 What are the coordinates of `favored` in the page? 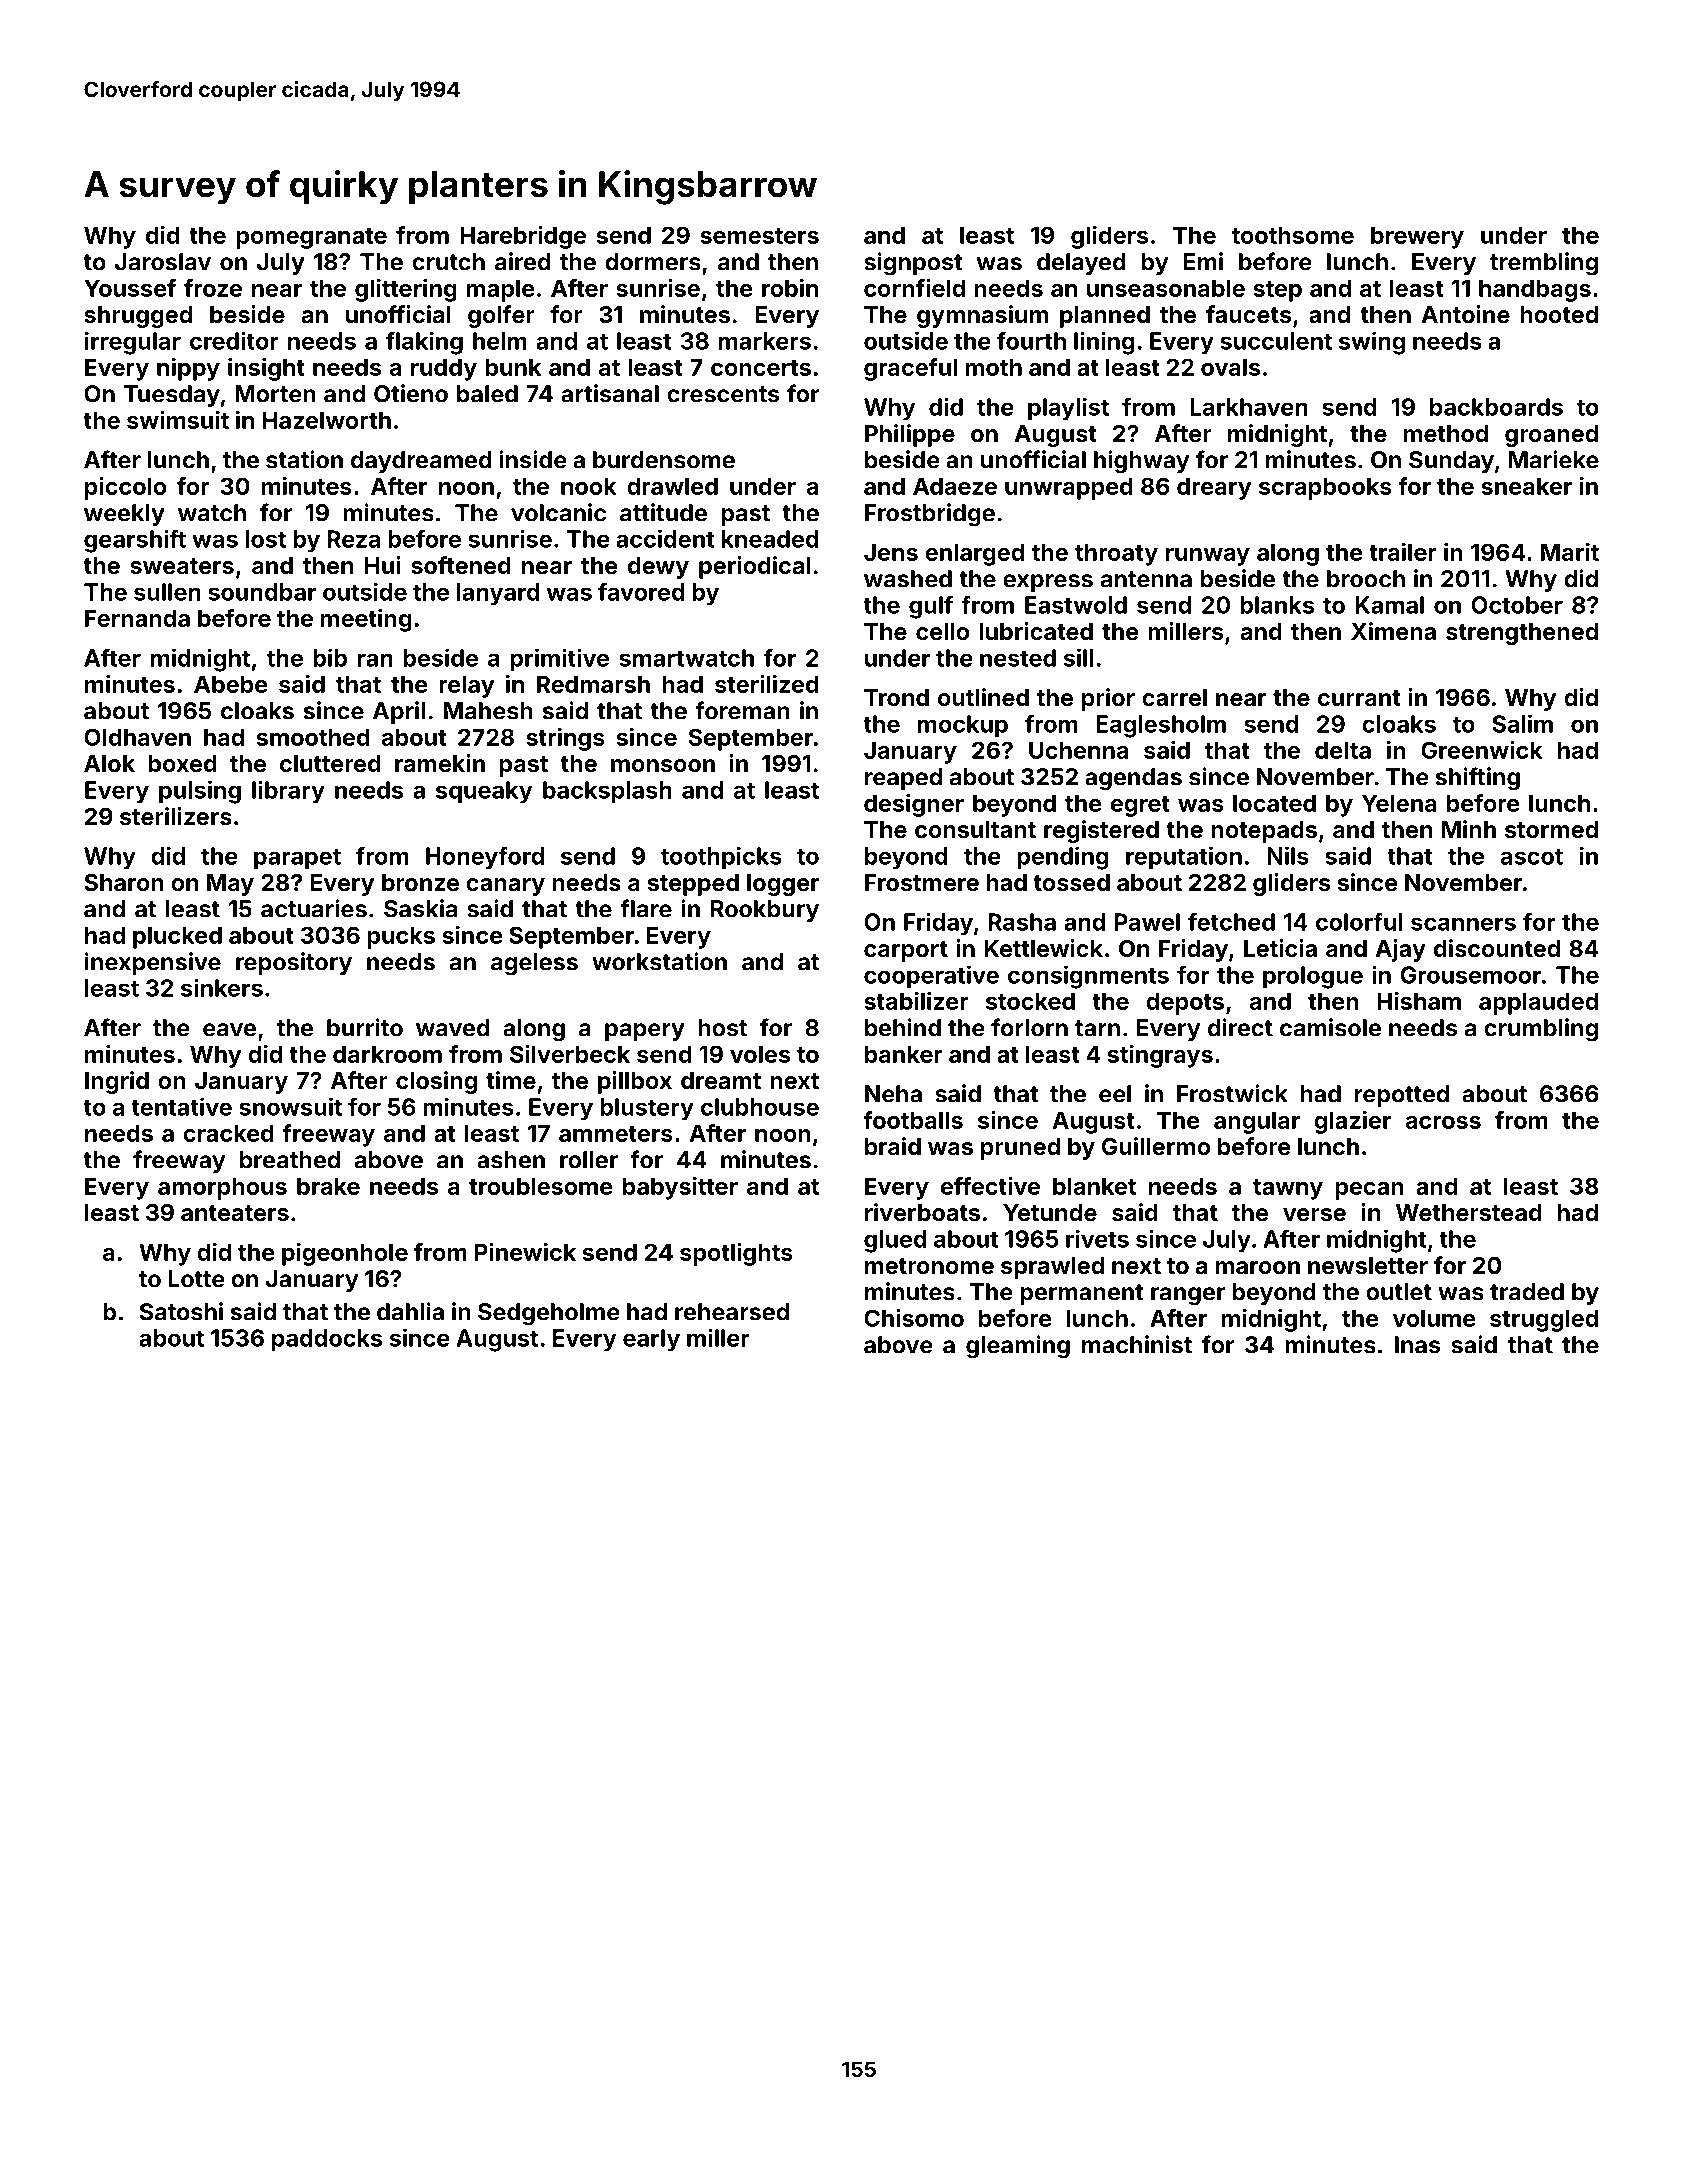 It's located at (641, 591).
